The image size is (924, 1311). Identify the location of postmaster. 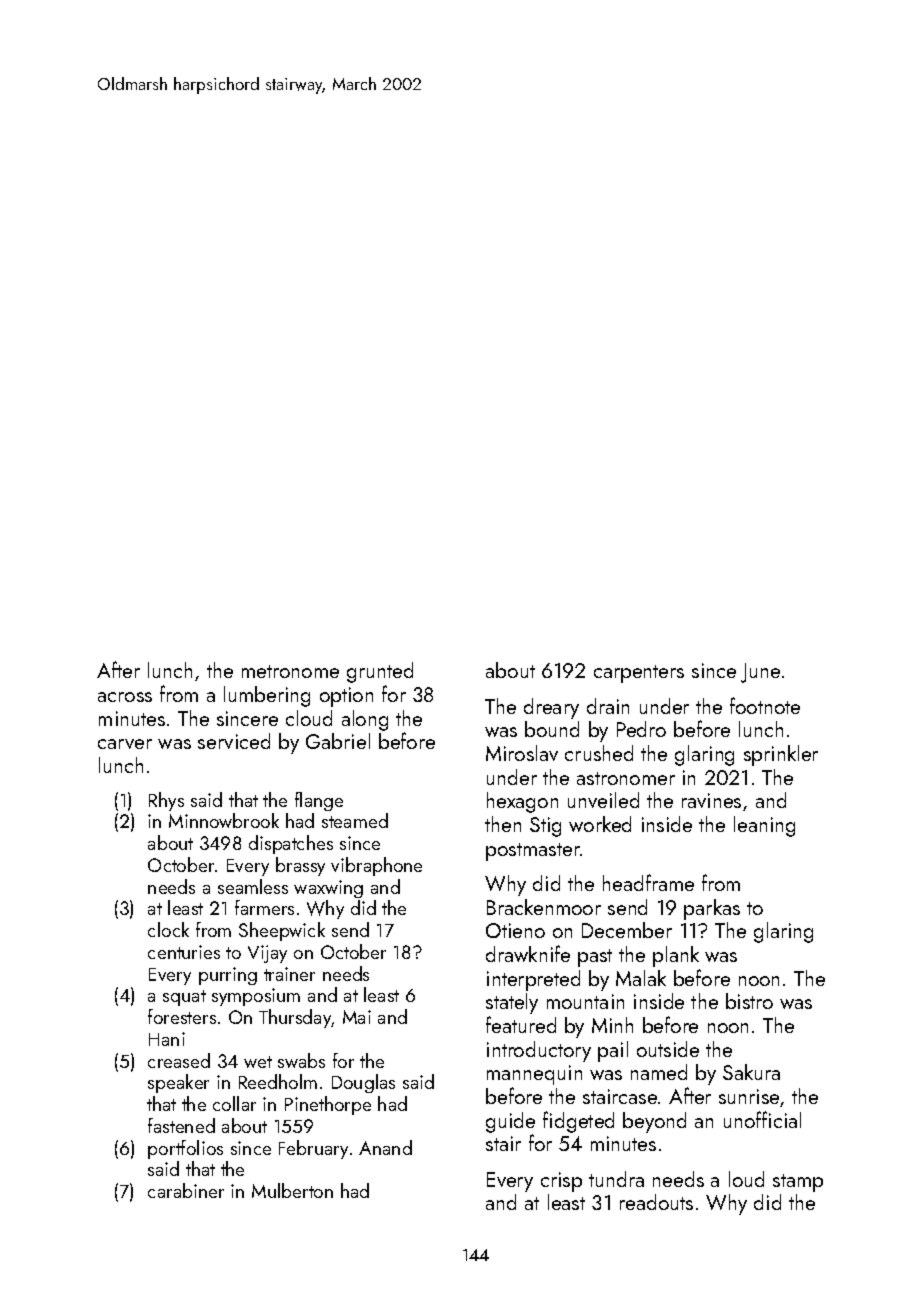
(533, 852).
